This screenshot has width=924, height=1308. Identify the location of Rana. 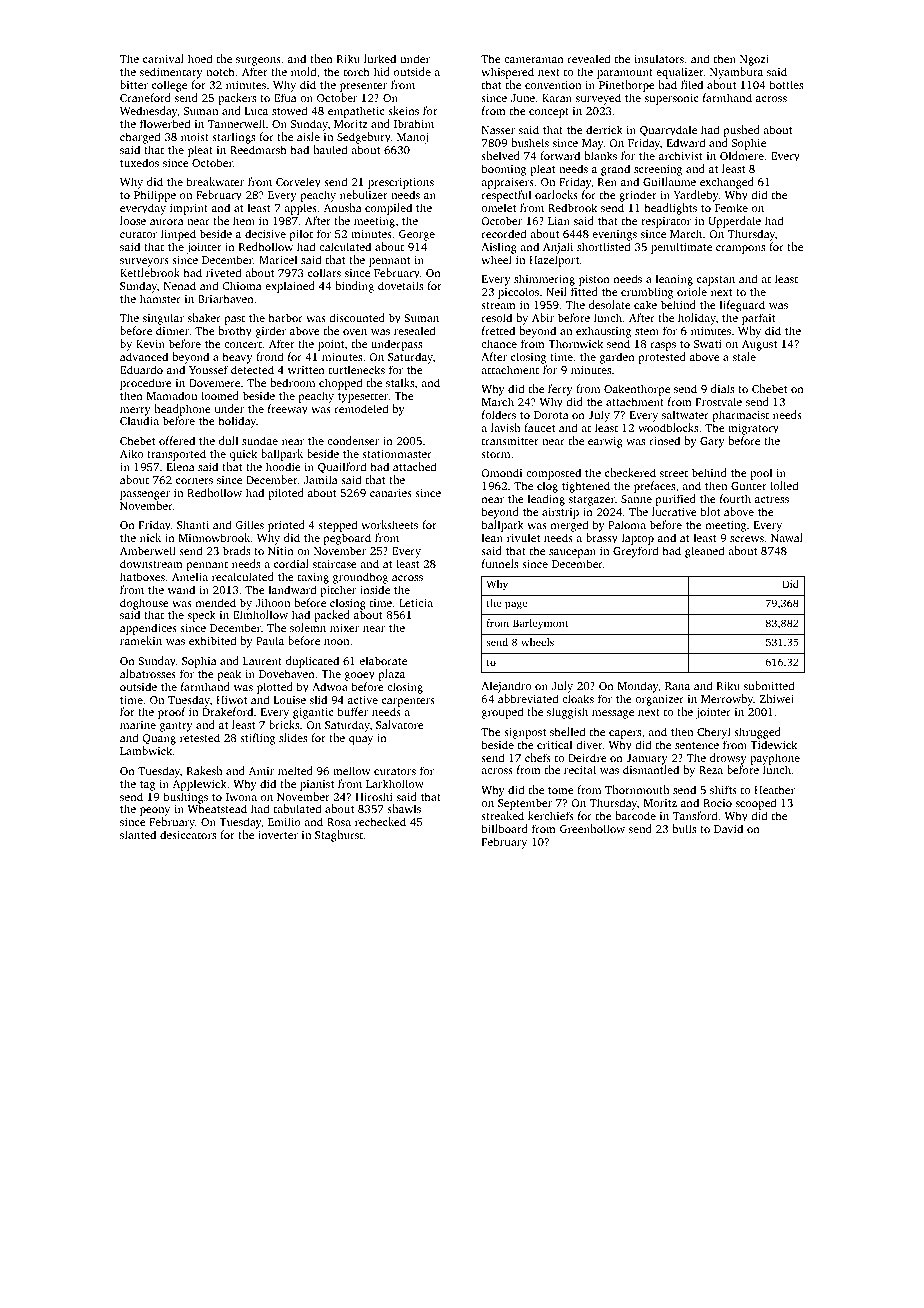
(677, 686).
